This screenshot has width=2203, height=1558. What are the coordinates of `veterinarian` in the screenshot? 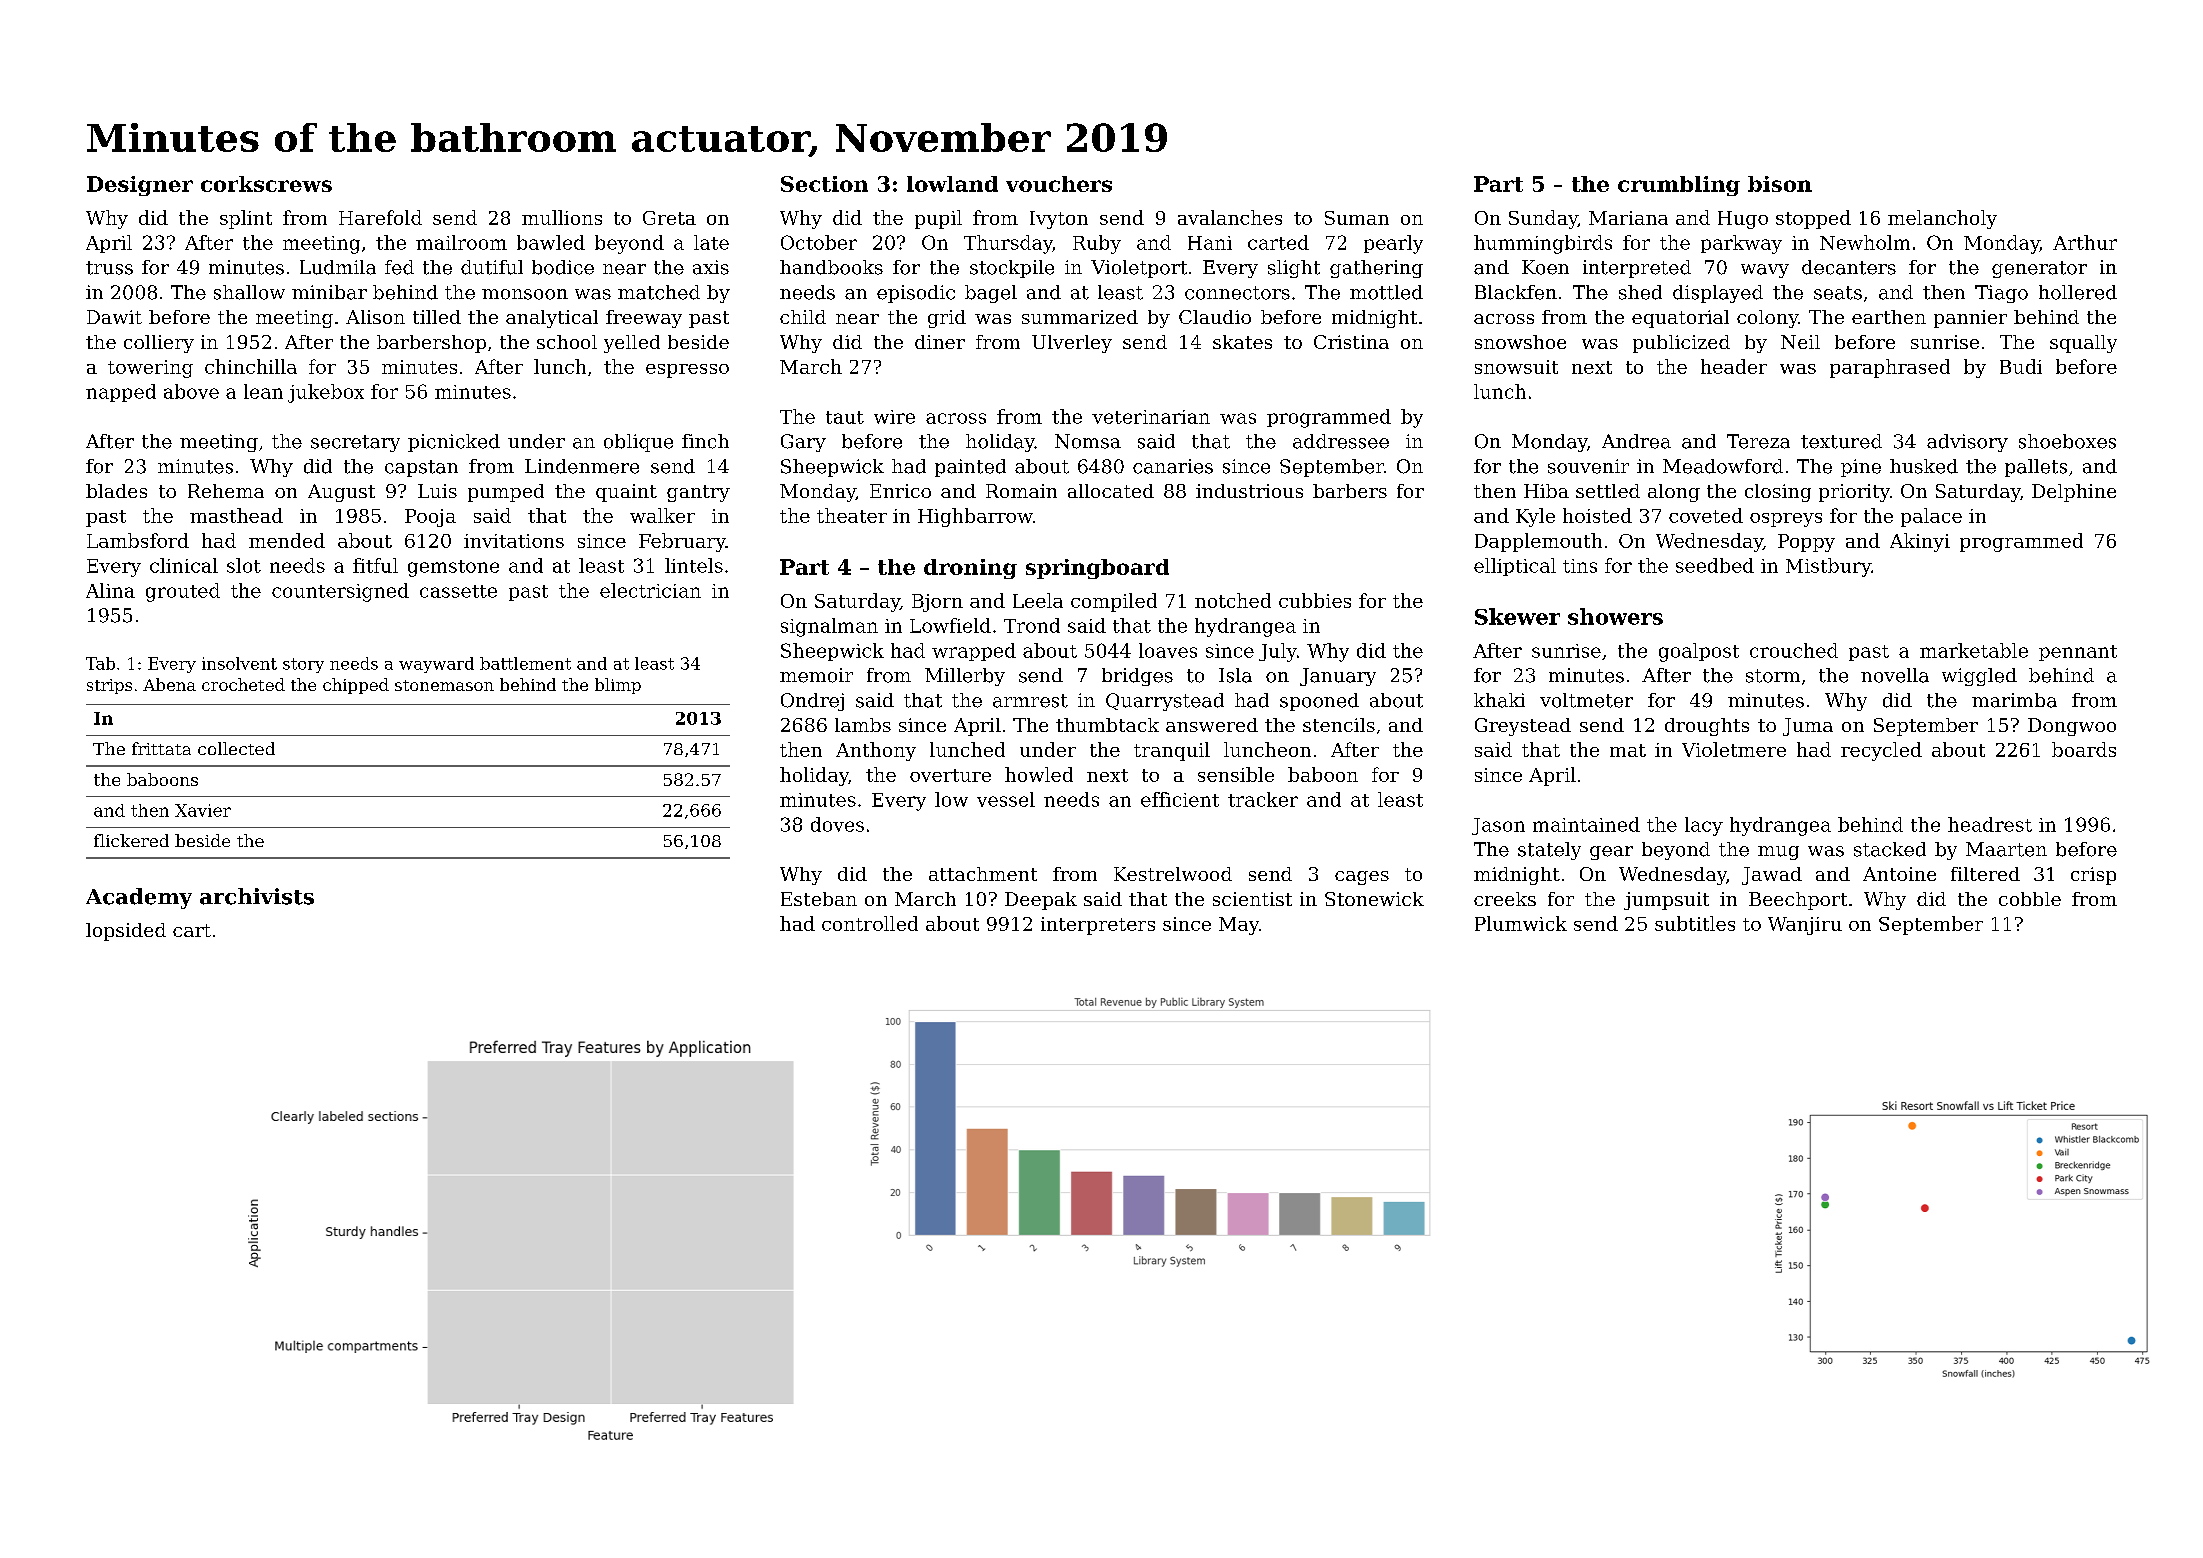 It's located at (1151, 417).
